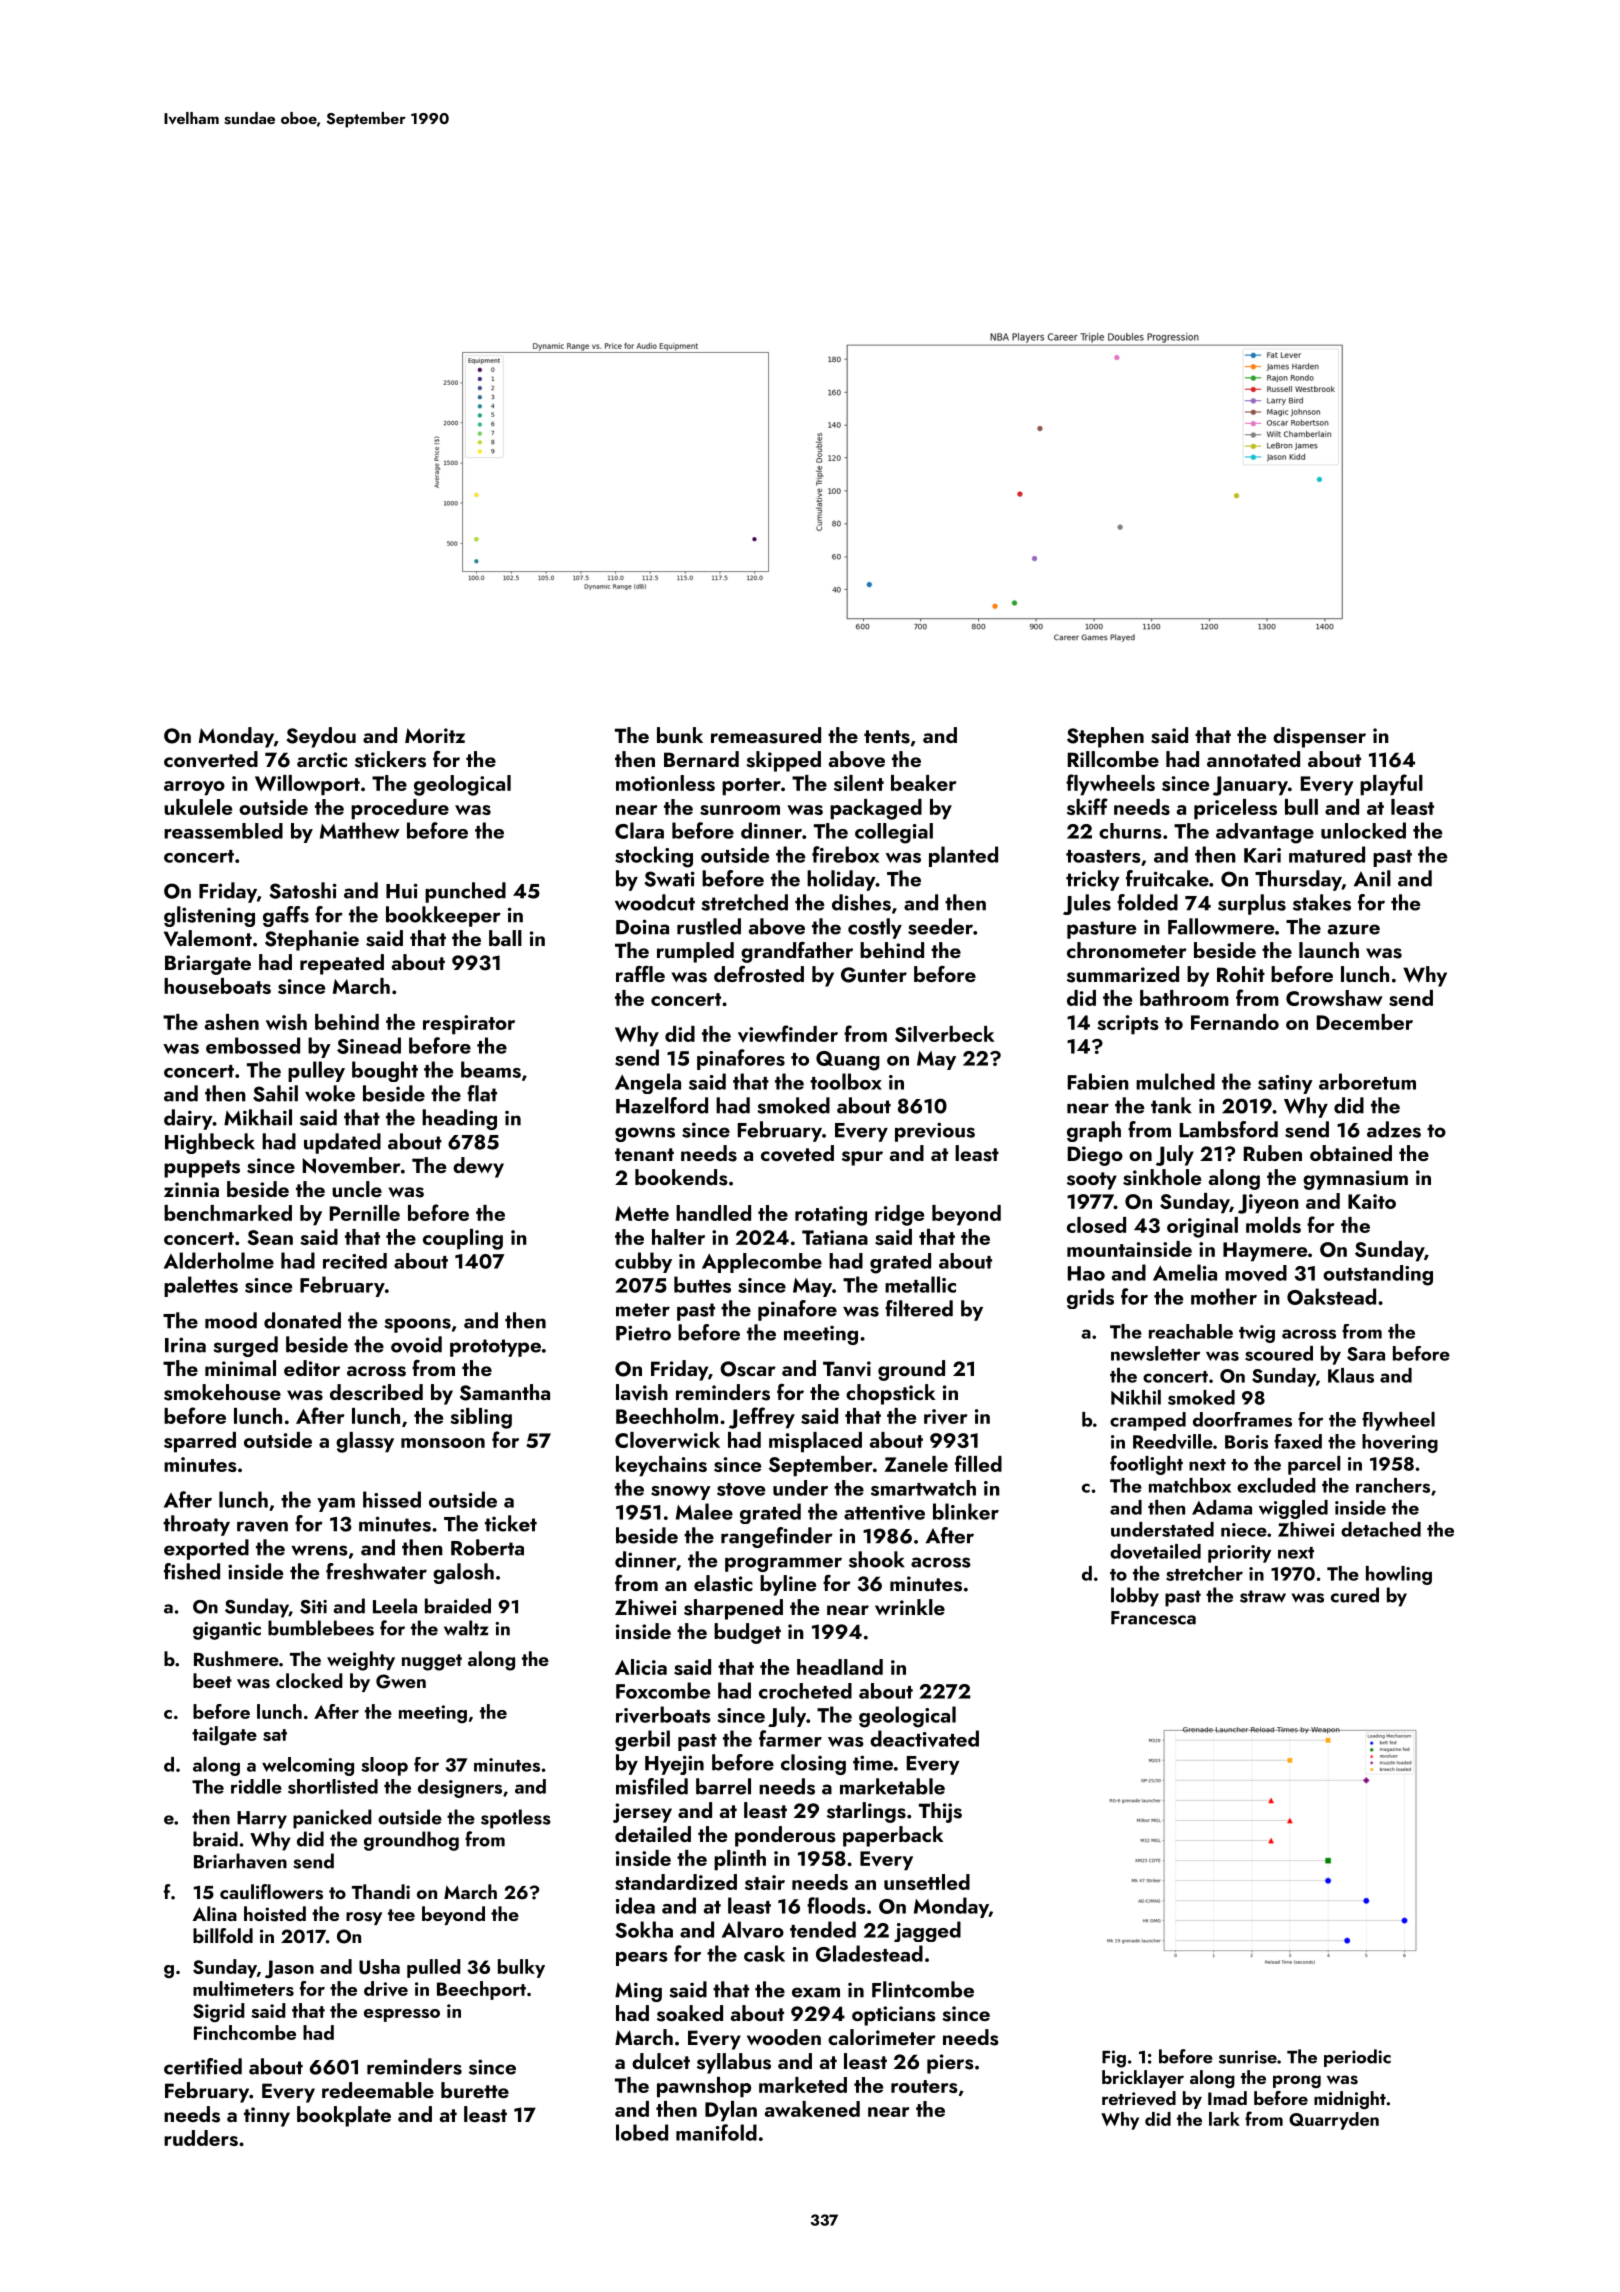 This document has width=1620, height=2292. Describe the element at coordinates (927, 1882) in the document. I see `unsettled` at that location.
